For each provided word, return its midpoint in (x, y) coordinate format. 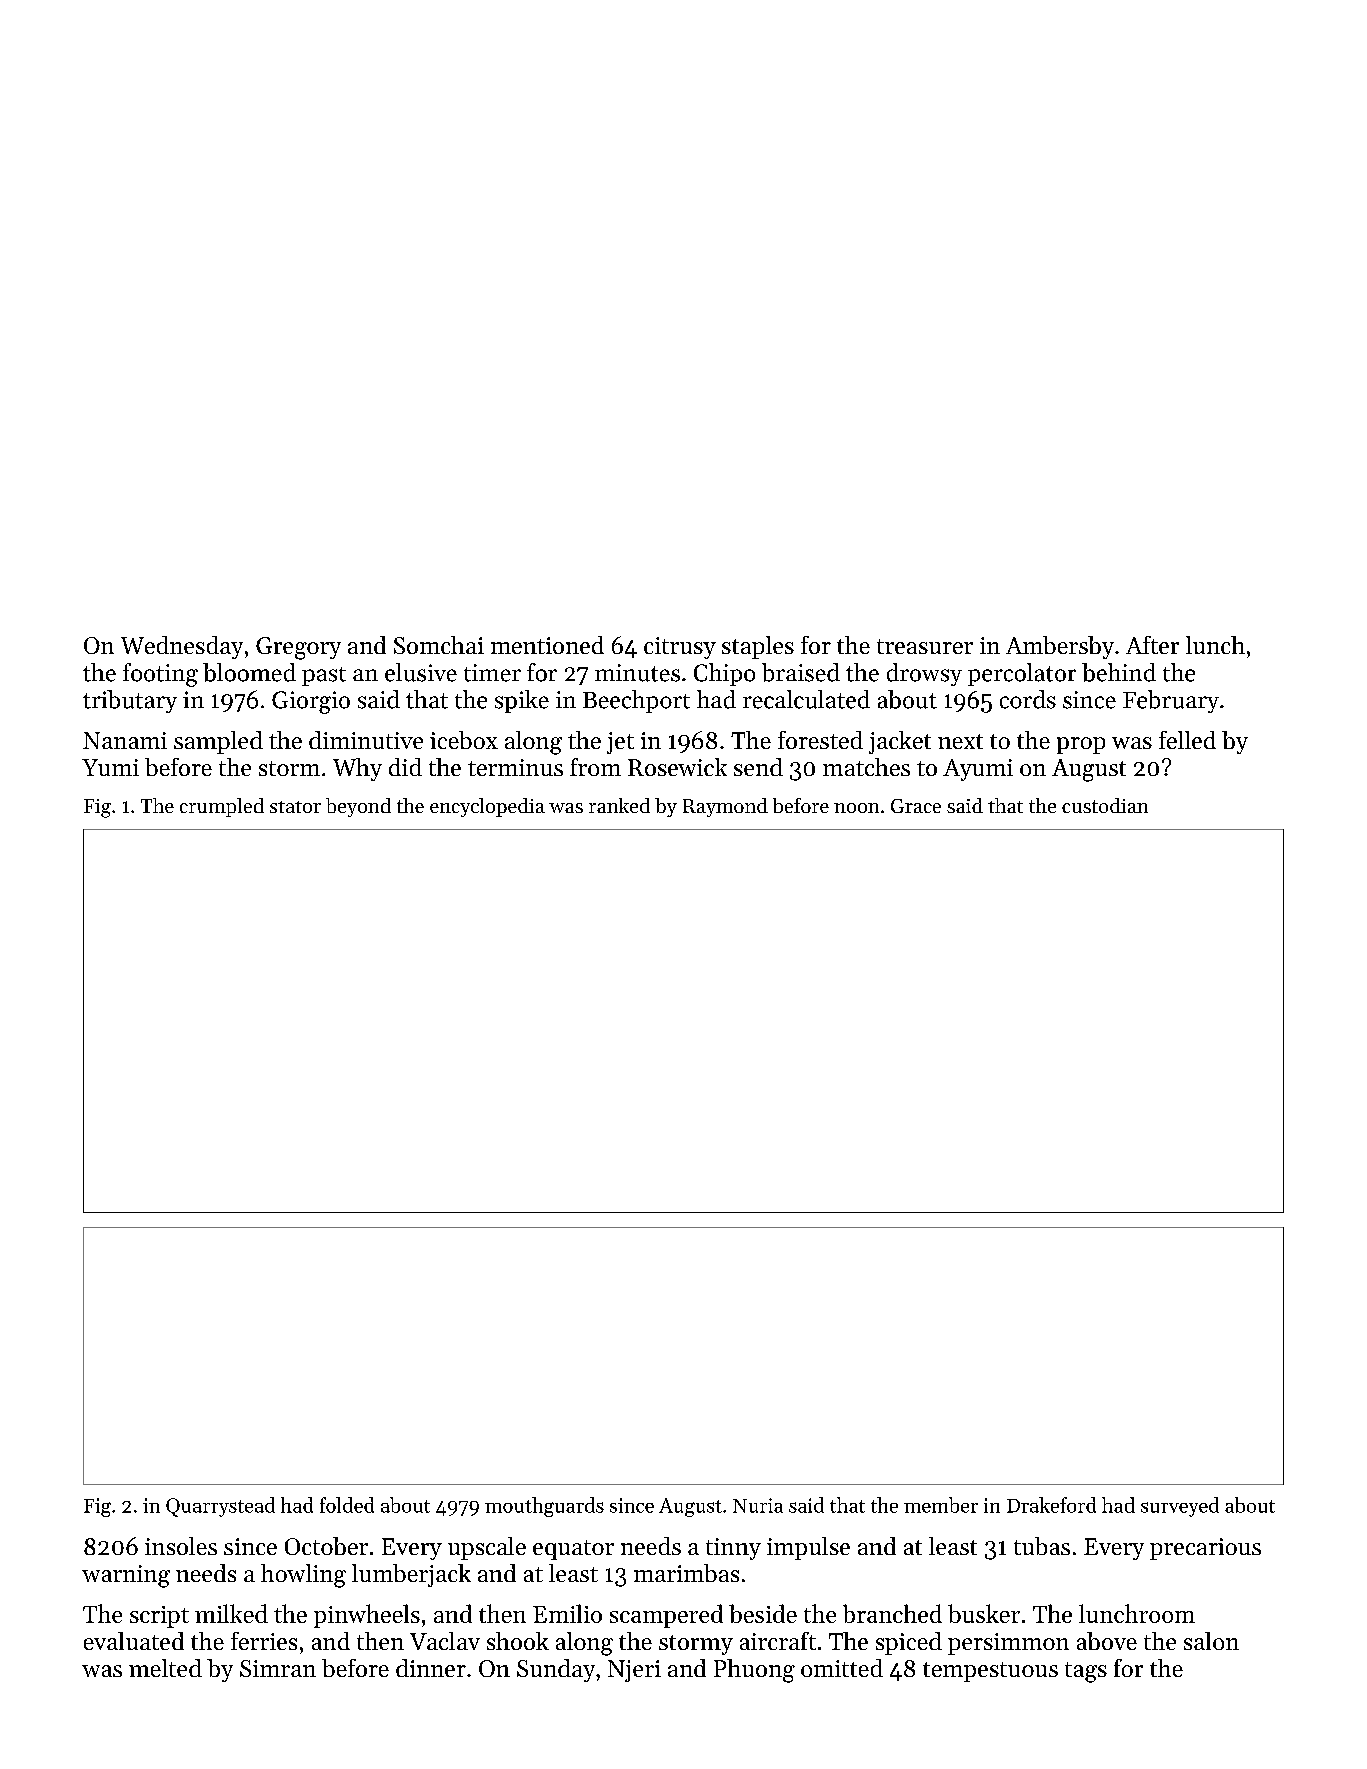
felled (1187, 740)
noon (856, 808)
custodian (1105, 805)
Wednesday (182, 647)
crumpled (222, 807)
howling (303, 1576)
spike (522, 701)
